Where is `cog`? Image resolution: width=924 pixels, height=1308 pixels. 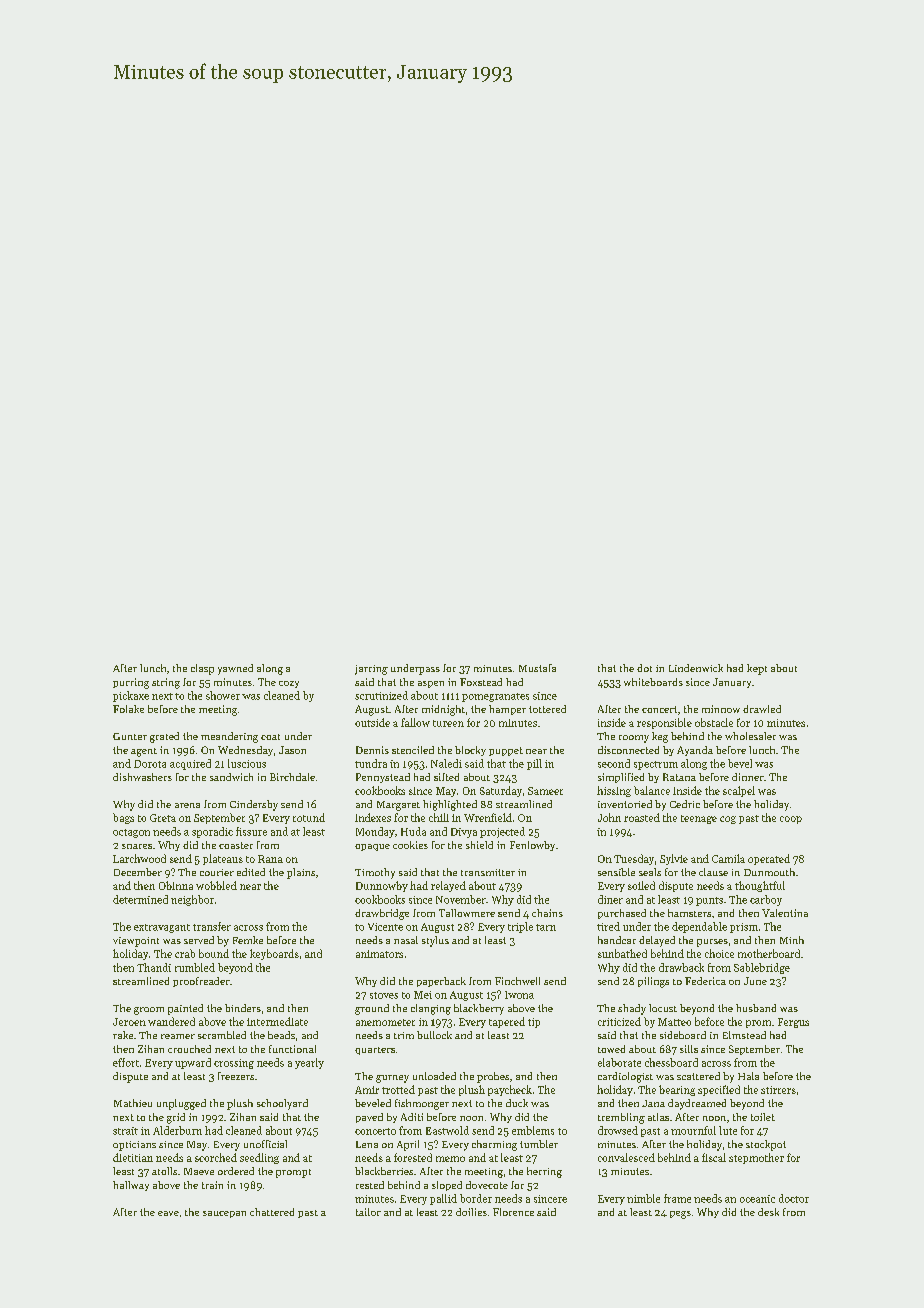 cog is located at coordinates (728, 820).
